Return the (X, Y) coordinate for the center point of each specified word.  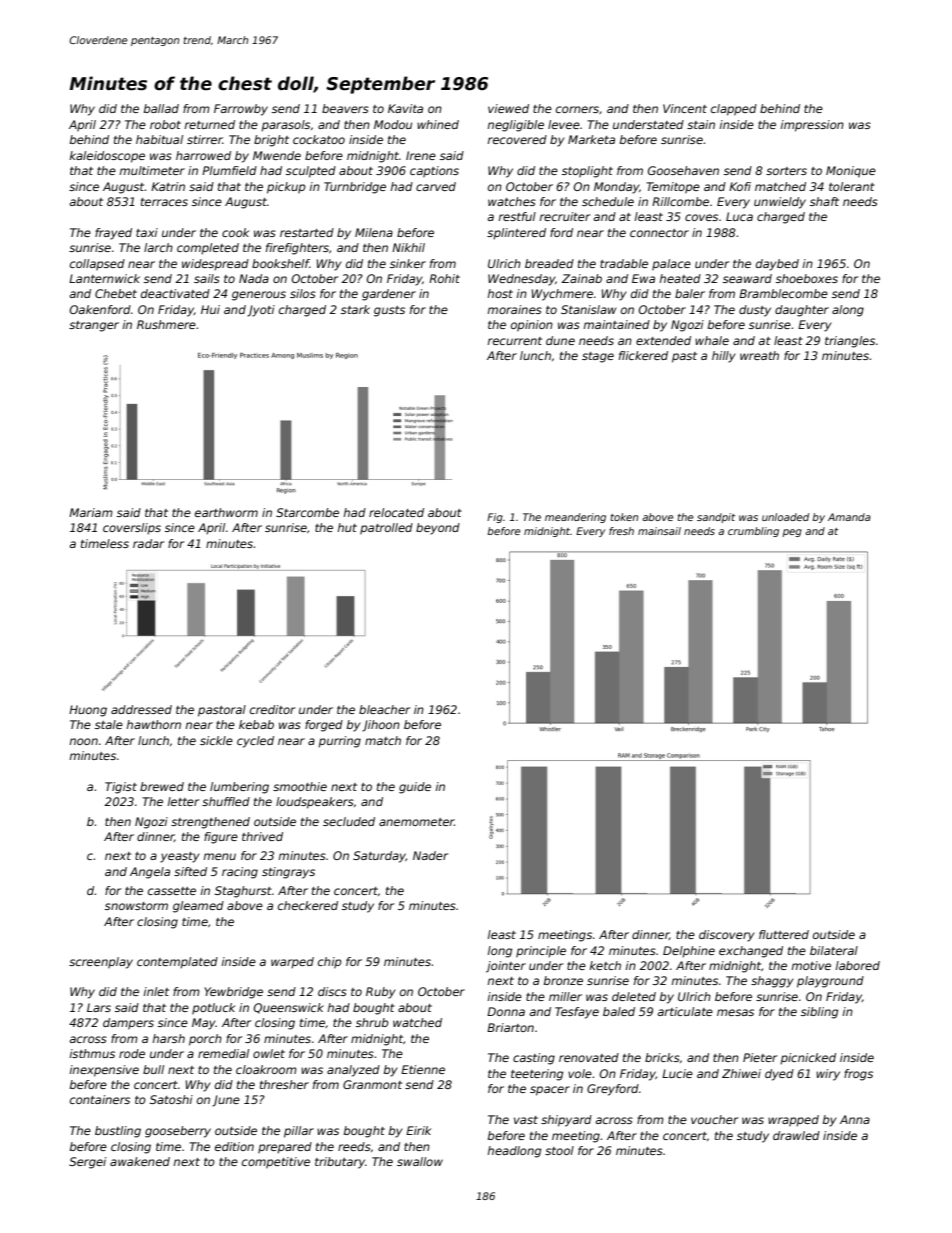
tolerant (852, 186)
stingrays (288, 873)
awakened (140, 1161)
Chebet (116, 293)
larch (158, 247)
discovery (727, 936)
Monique (851, 172)
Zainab (582, 278)
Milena (374, 232)
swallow (420, 1161)
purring (339, 742)
